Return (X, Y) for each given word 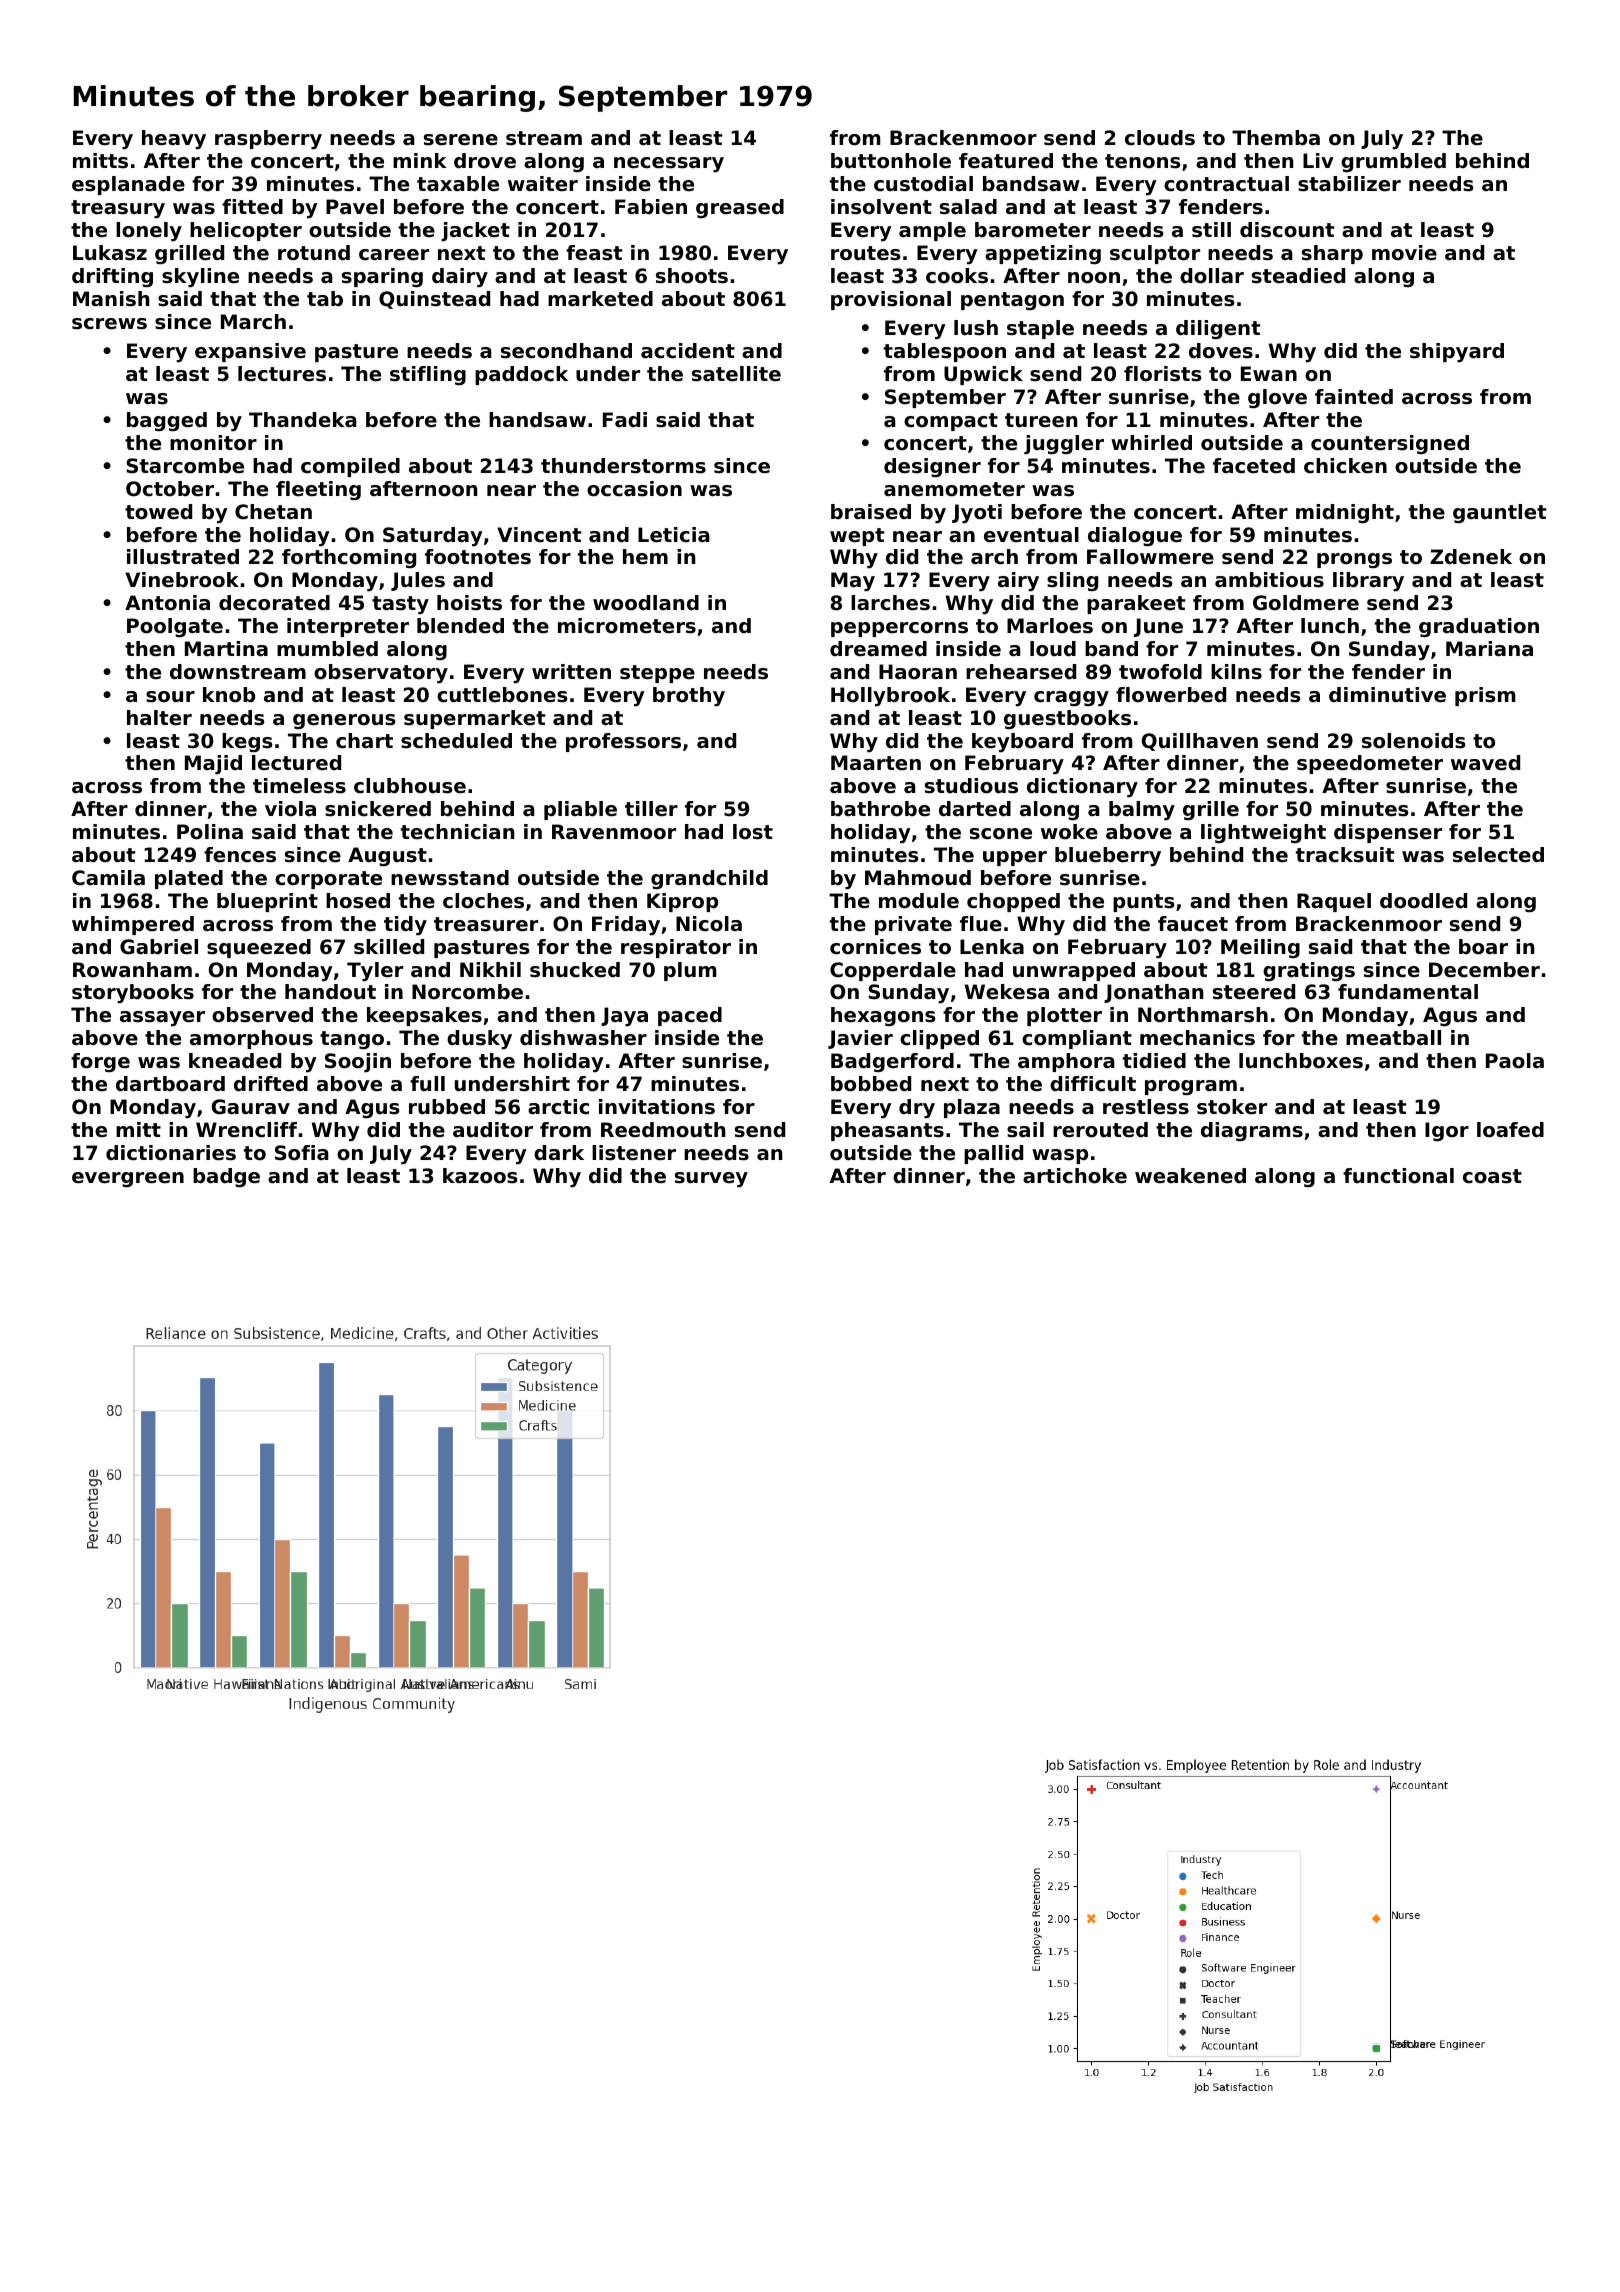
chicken (1345, 466)
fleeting (318, 490)
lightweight (1263, 833)
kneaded (235, 1061)
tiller (651, 809)
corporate (328, 880)
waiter (543, 184)
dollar (1212, 276)
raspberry (268, 140)
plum (690, 971)
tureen (1041, 420)
